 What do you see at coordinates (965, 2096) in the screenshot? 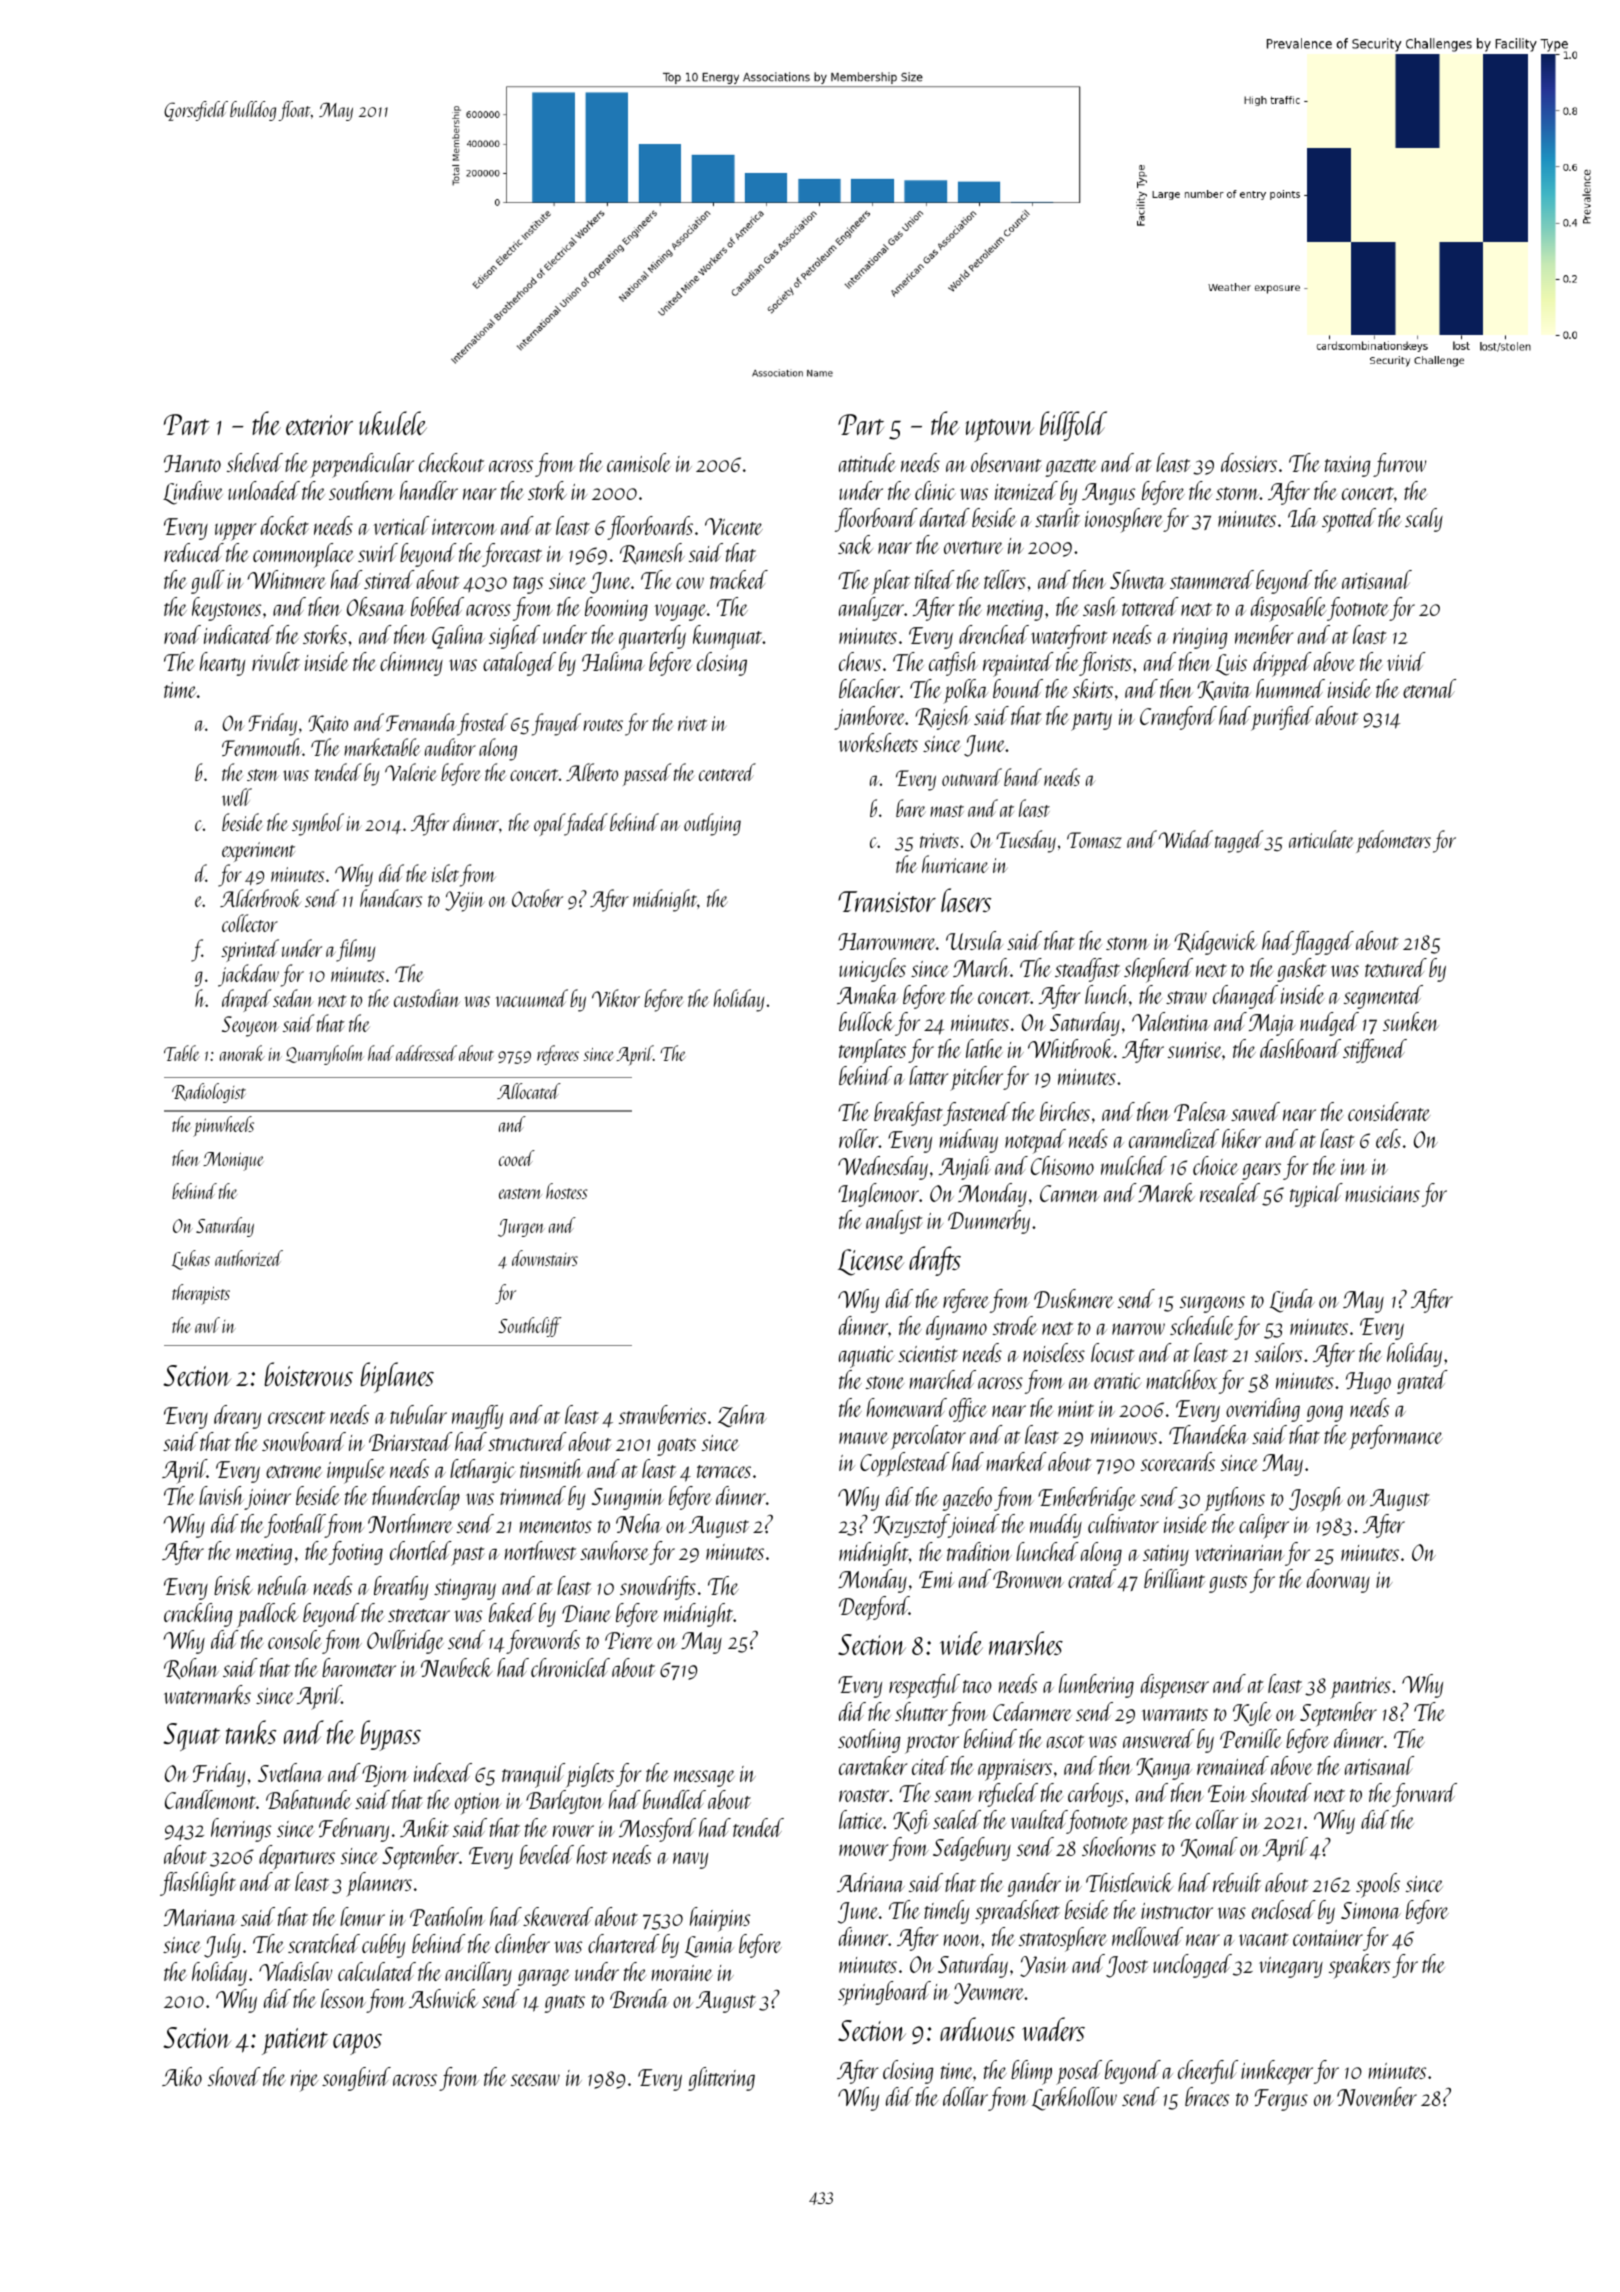
I see `dollar` at bounding box center [965, 2096].
